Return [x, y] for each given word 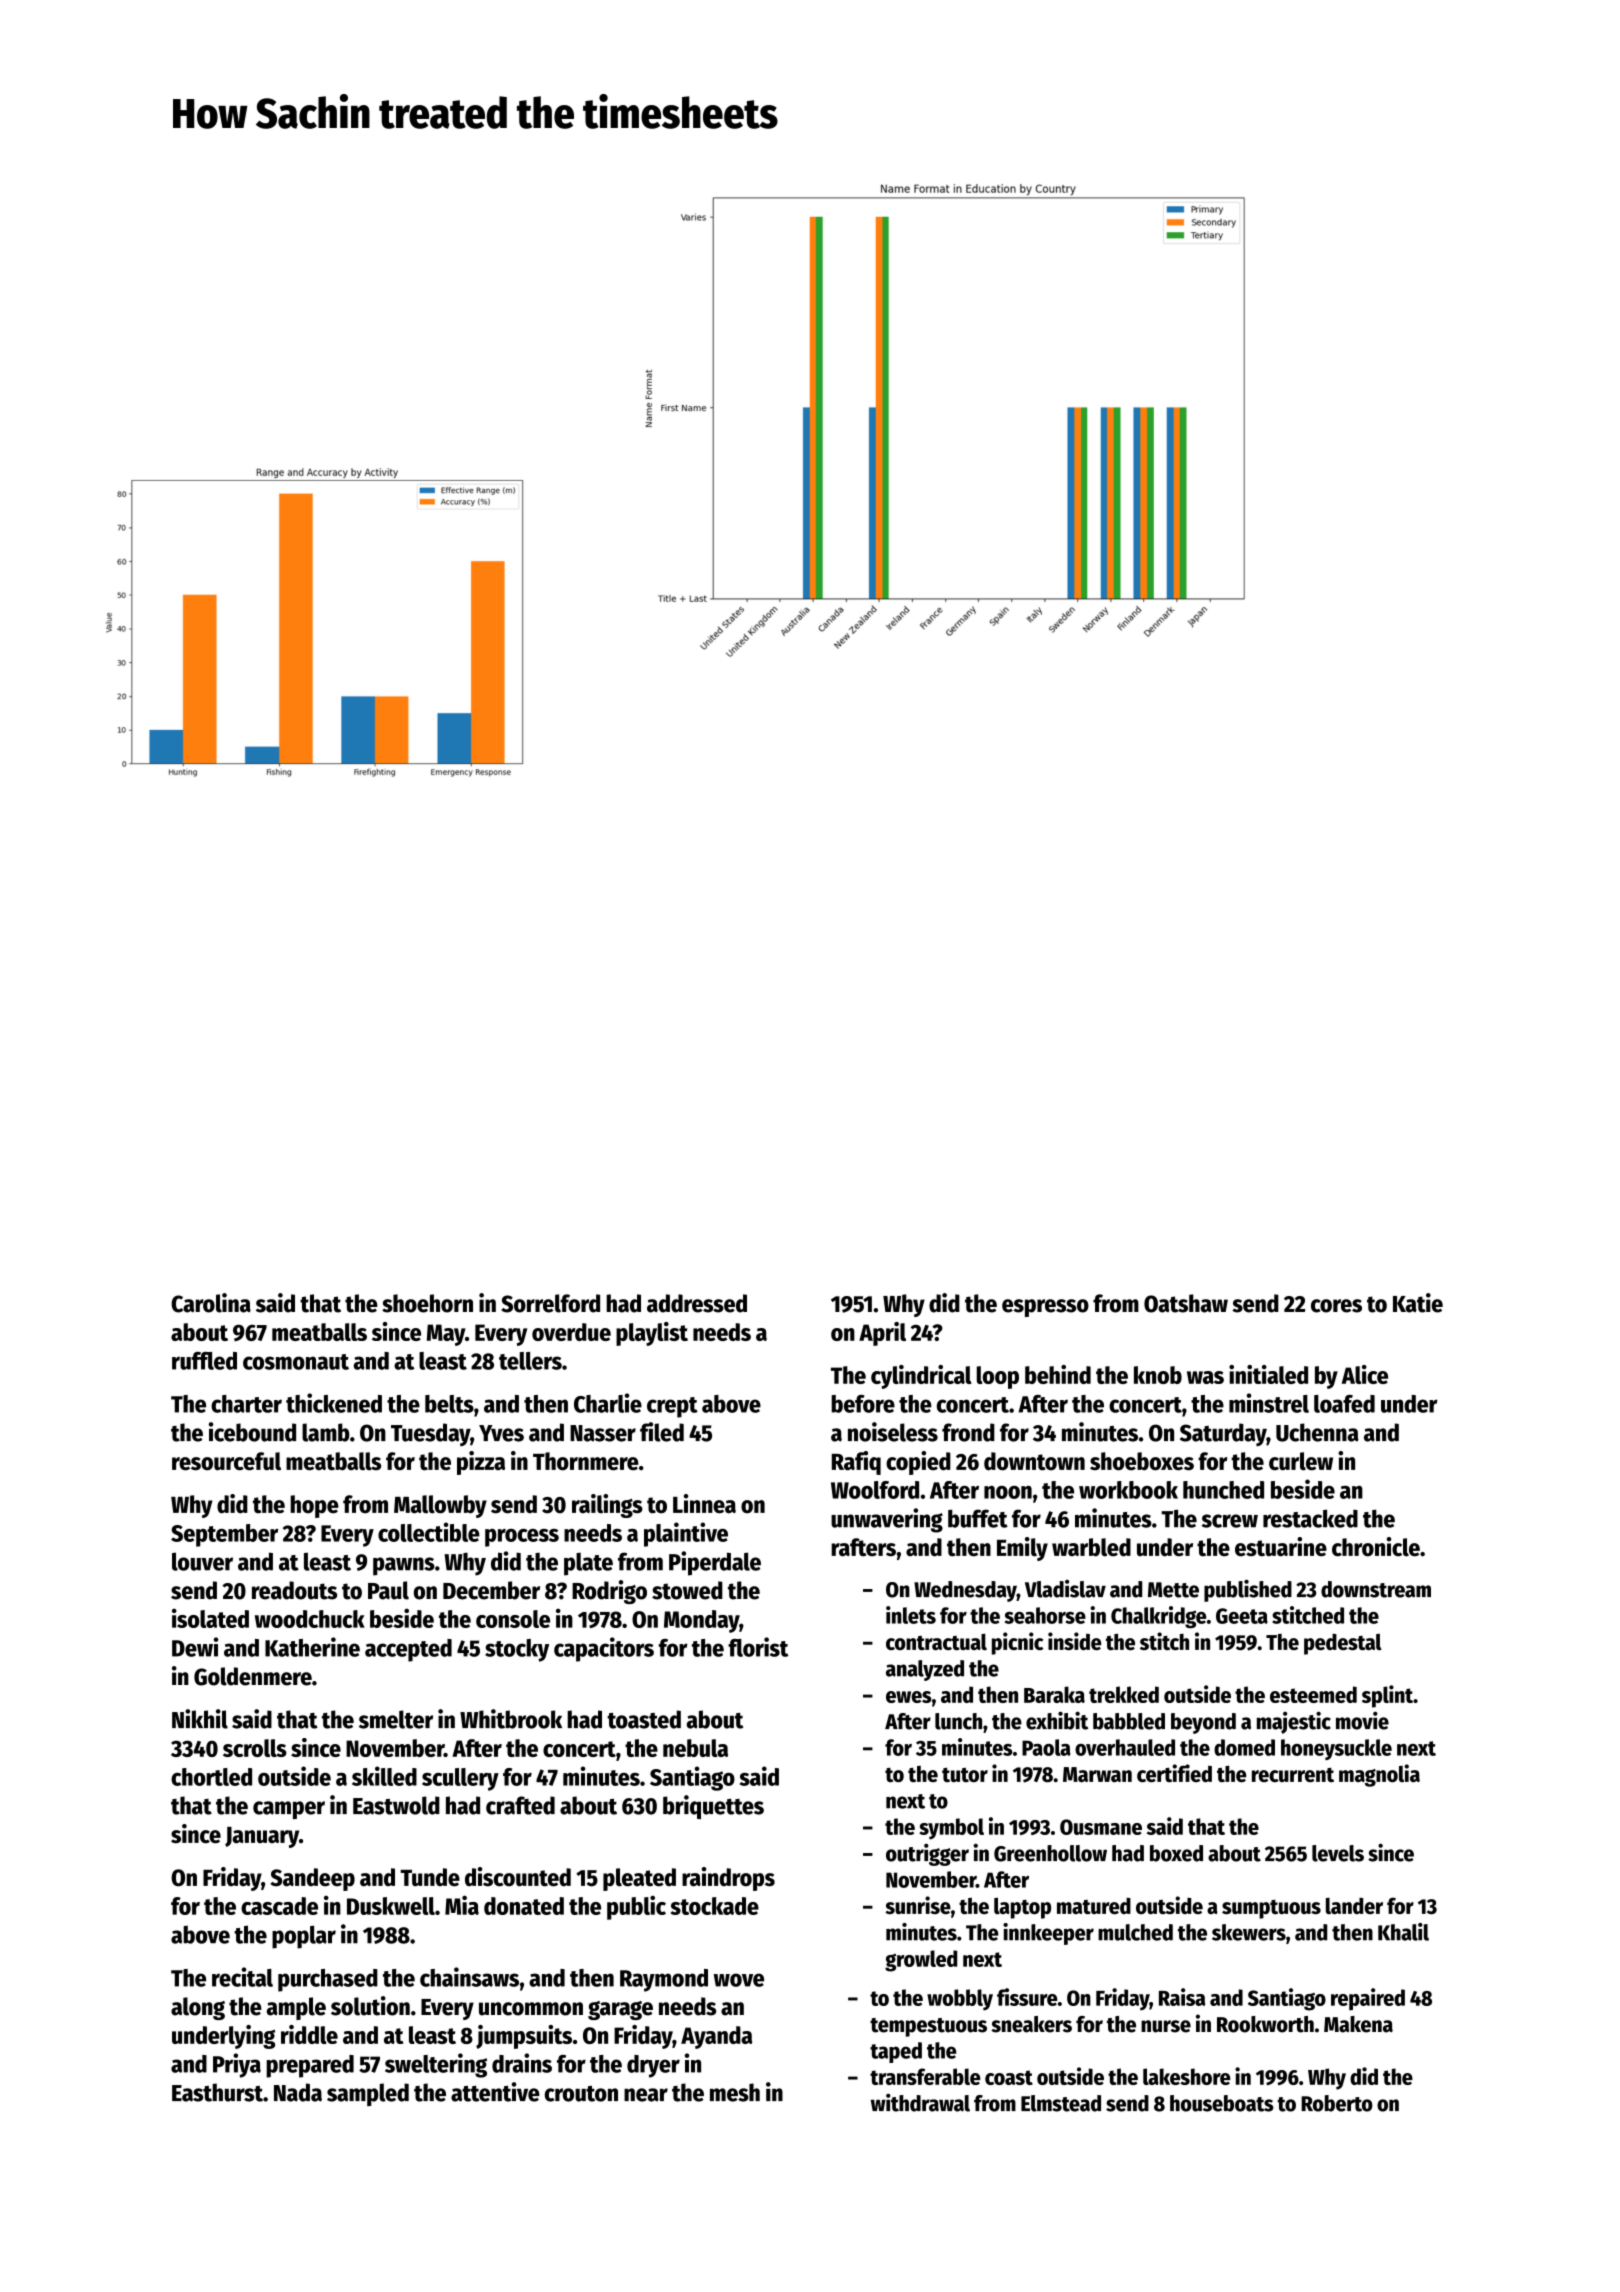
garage [620, 2010]
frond [968, 1432]
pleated [639, 1879]
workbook [1128, 1490]
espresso [1045, 1308]
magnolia [1379, 1775]
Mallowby [440, 1506]
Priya [237, 2065]
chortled [211, 1777]
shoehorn [427, 1303]
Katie [1418, 1303]
